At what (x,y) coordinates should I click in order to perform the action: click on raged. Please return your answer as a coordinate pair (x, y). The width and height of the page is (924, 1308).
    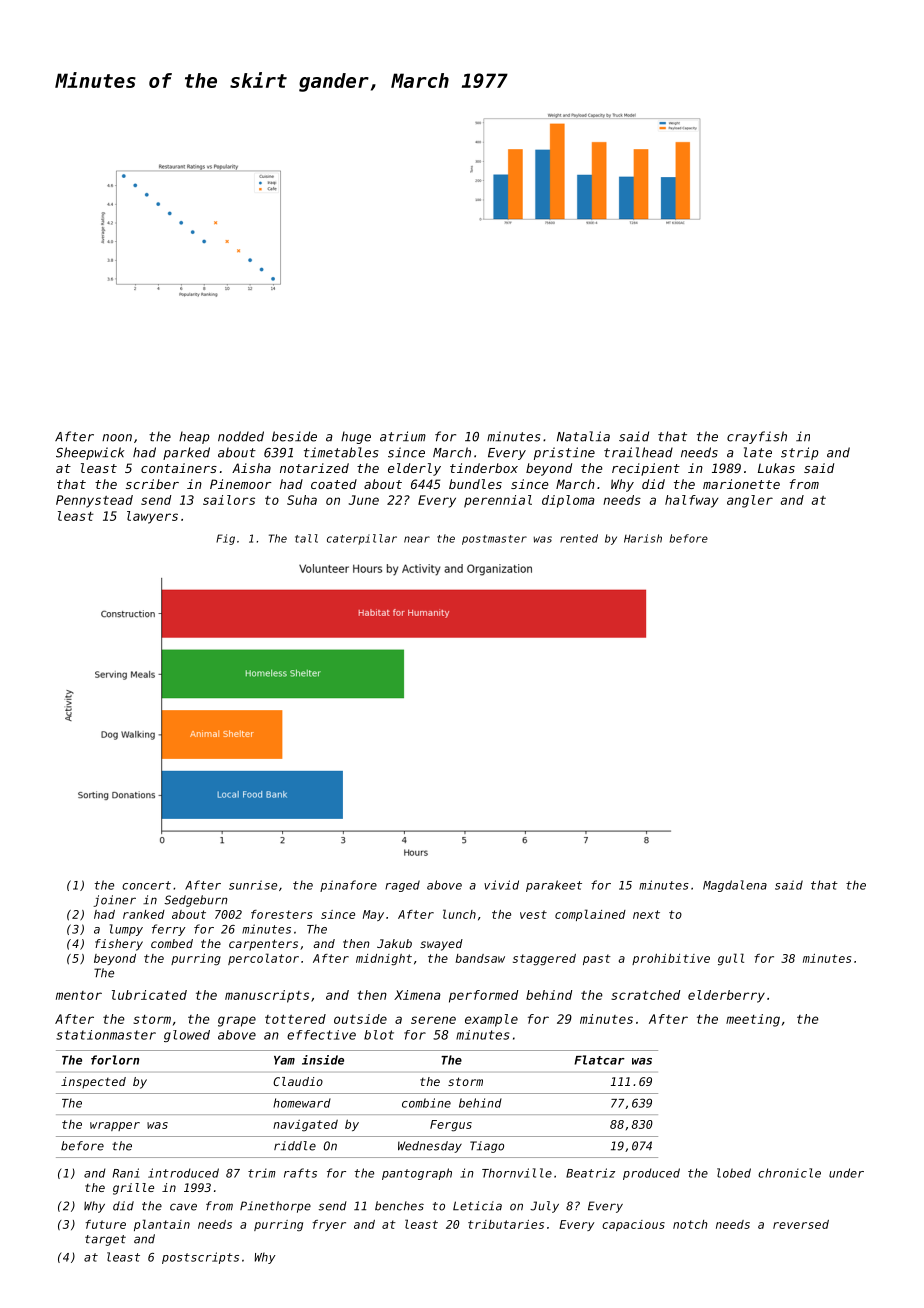
    Looking at the image, I should click on (402, 886).
